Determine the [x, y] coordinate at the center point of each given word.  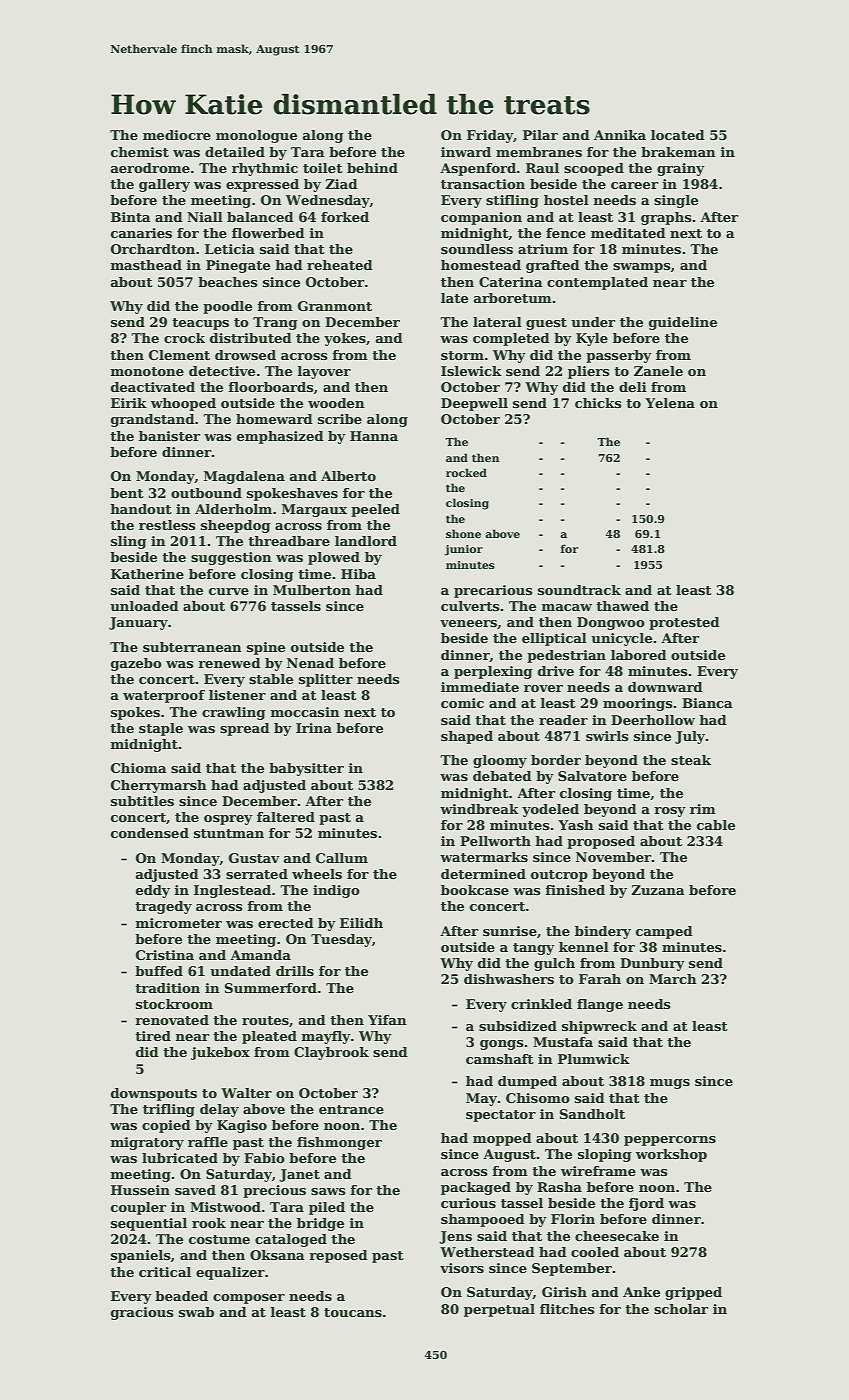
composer [249, 1299]
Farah [600, 979]
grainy [681, 169]
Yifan [387, 1020]
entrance [351, 1109]
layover [324, 372]
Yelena [670, 403]
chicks [598, 403]
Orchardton [153, 249]
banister [169, 436]
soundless [477, 249]
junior [464, 550]
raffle [208, 1142]
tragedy [163, 907]
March [673, 979]
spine [266, 648]
